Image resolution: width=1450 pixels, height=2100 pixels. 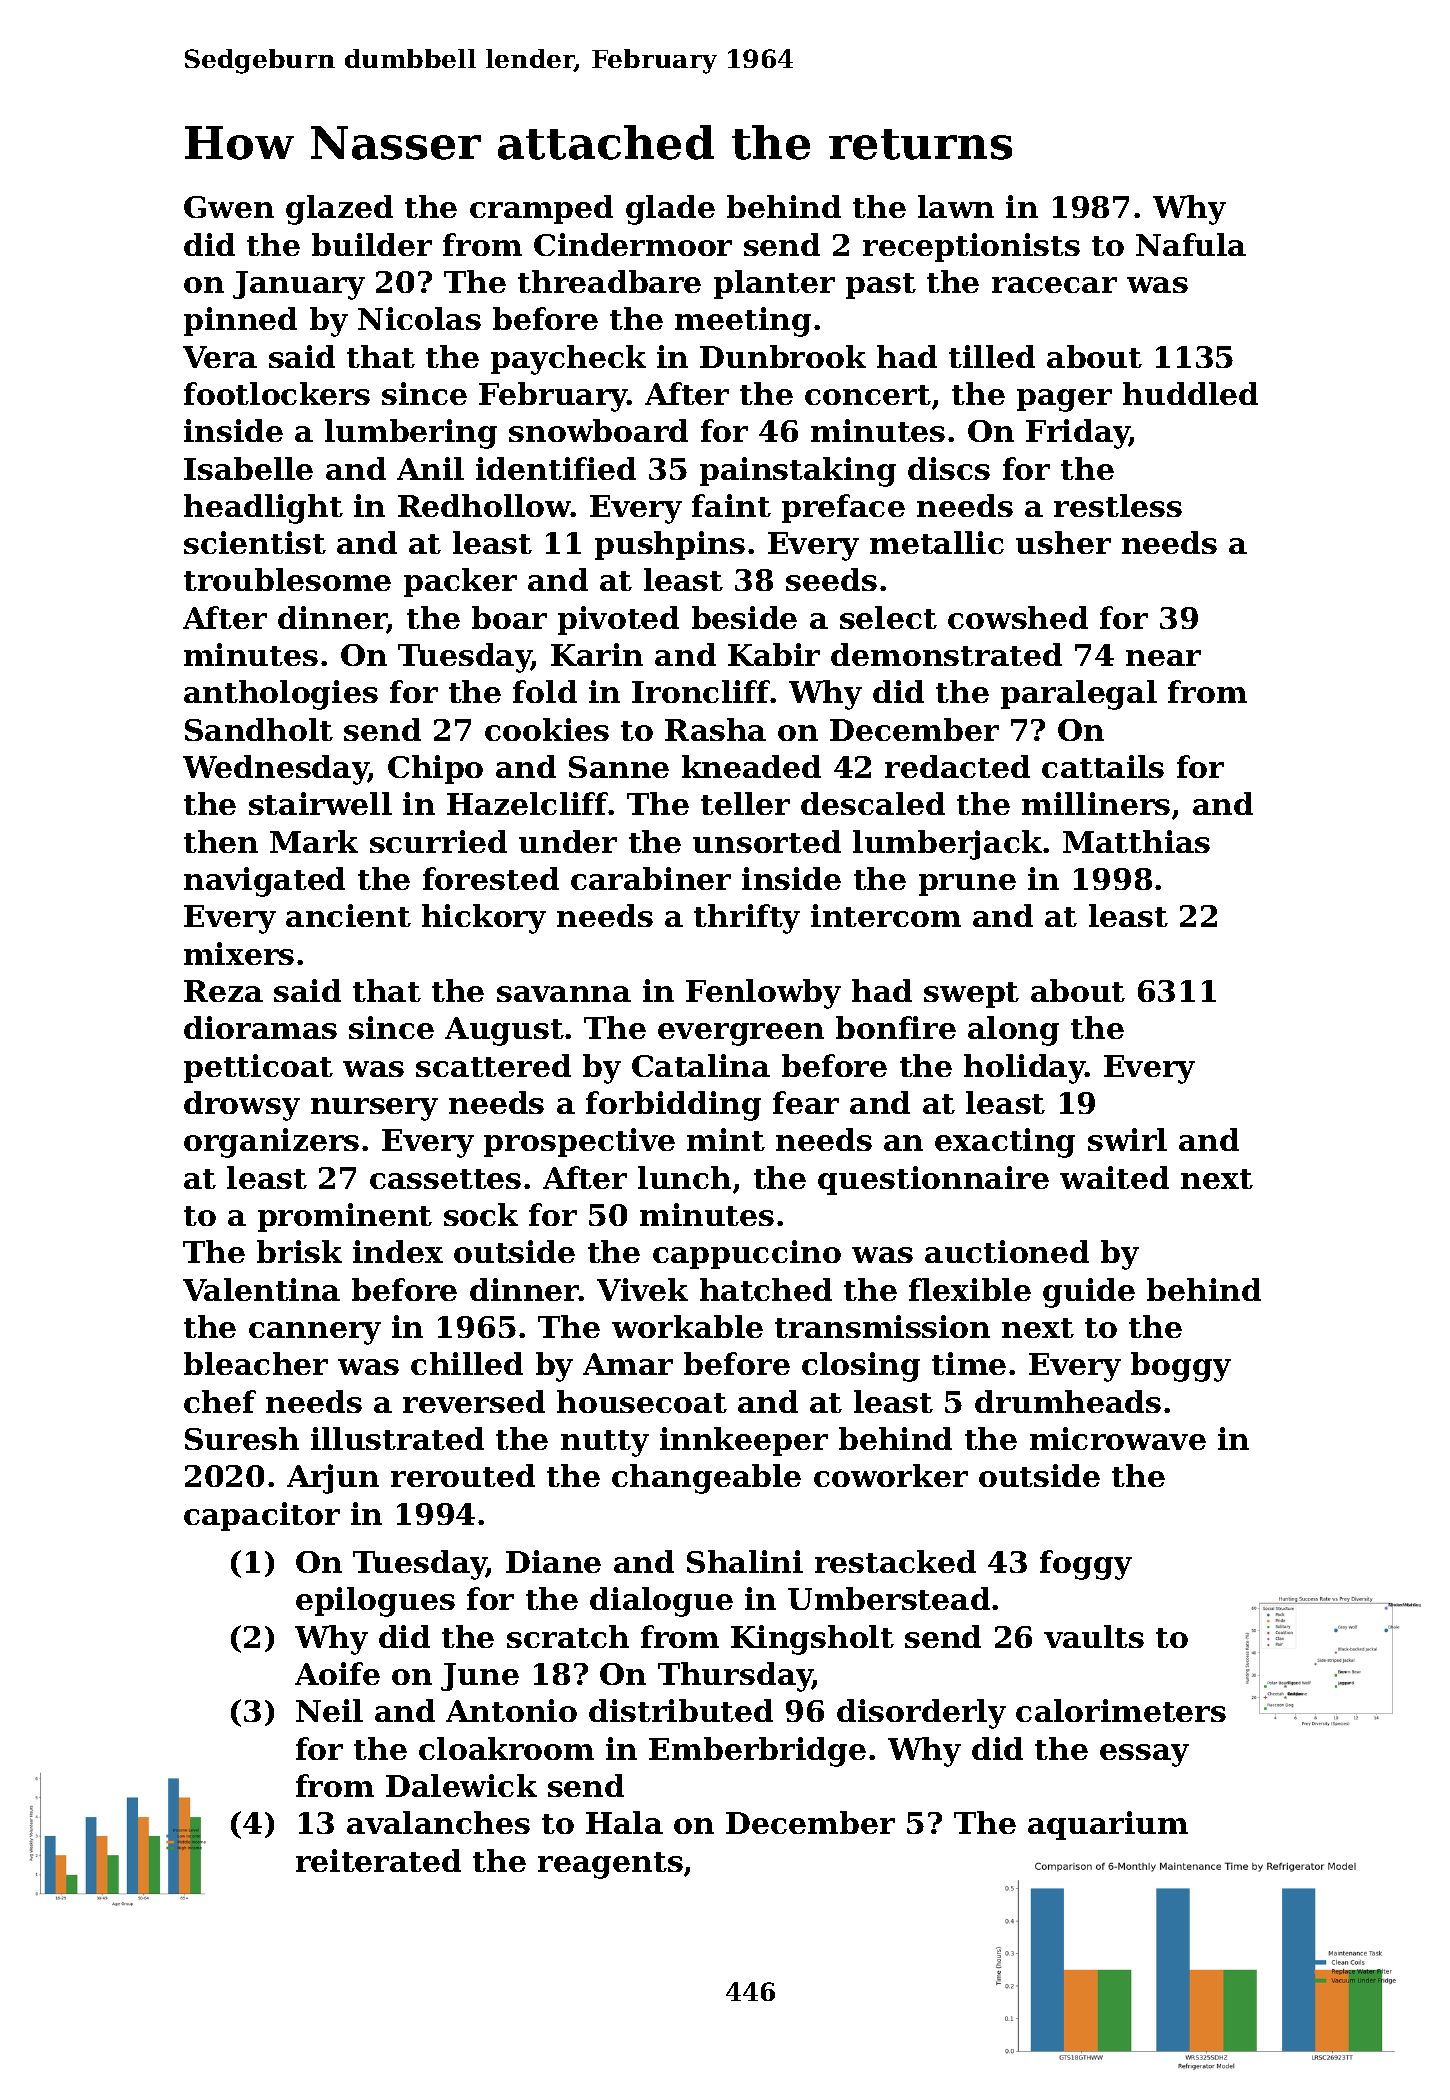 I want to click on along, so click(x=1013, y=1031).
